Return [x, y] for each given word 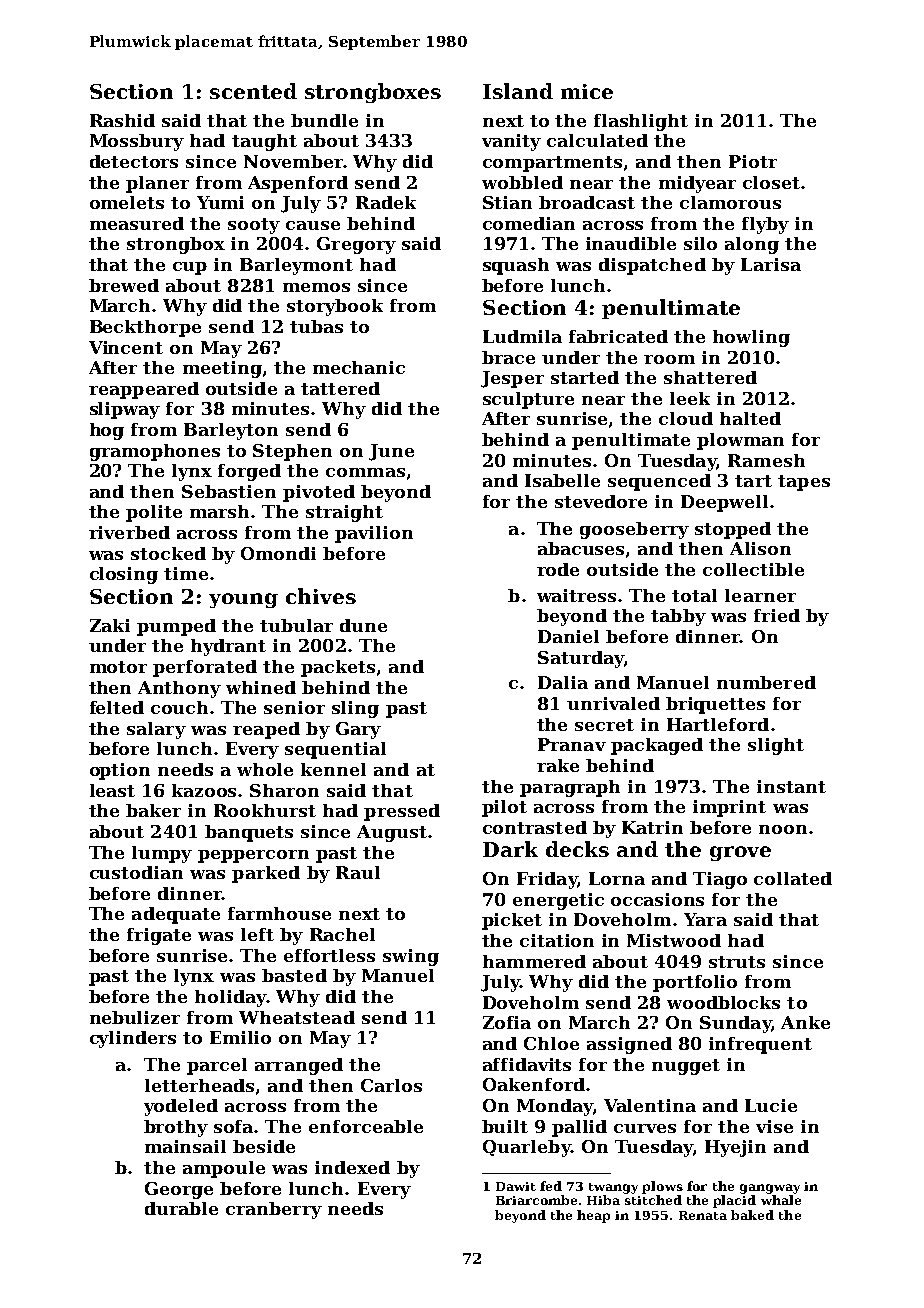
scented [253, 91]
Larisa [771, 264]
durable [181, 1208]
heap [593, 1216]
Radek [386, 202]
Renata [703, 1215]
